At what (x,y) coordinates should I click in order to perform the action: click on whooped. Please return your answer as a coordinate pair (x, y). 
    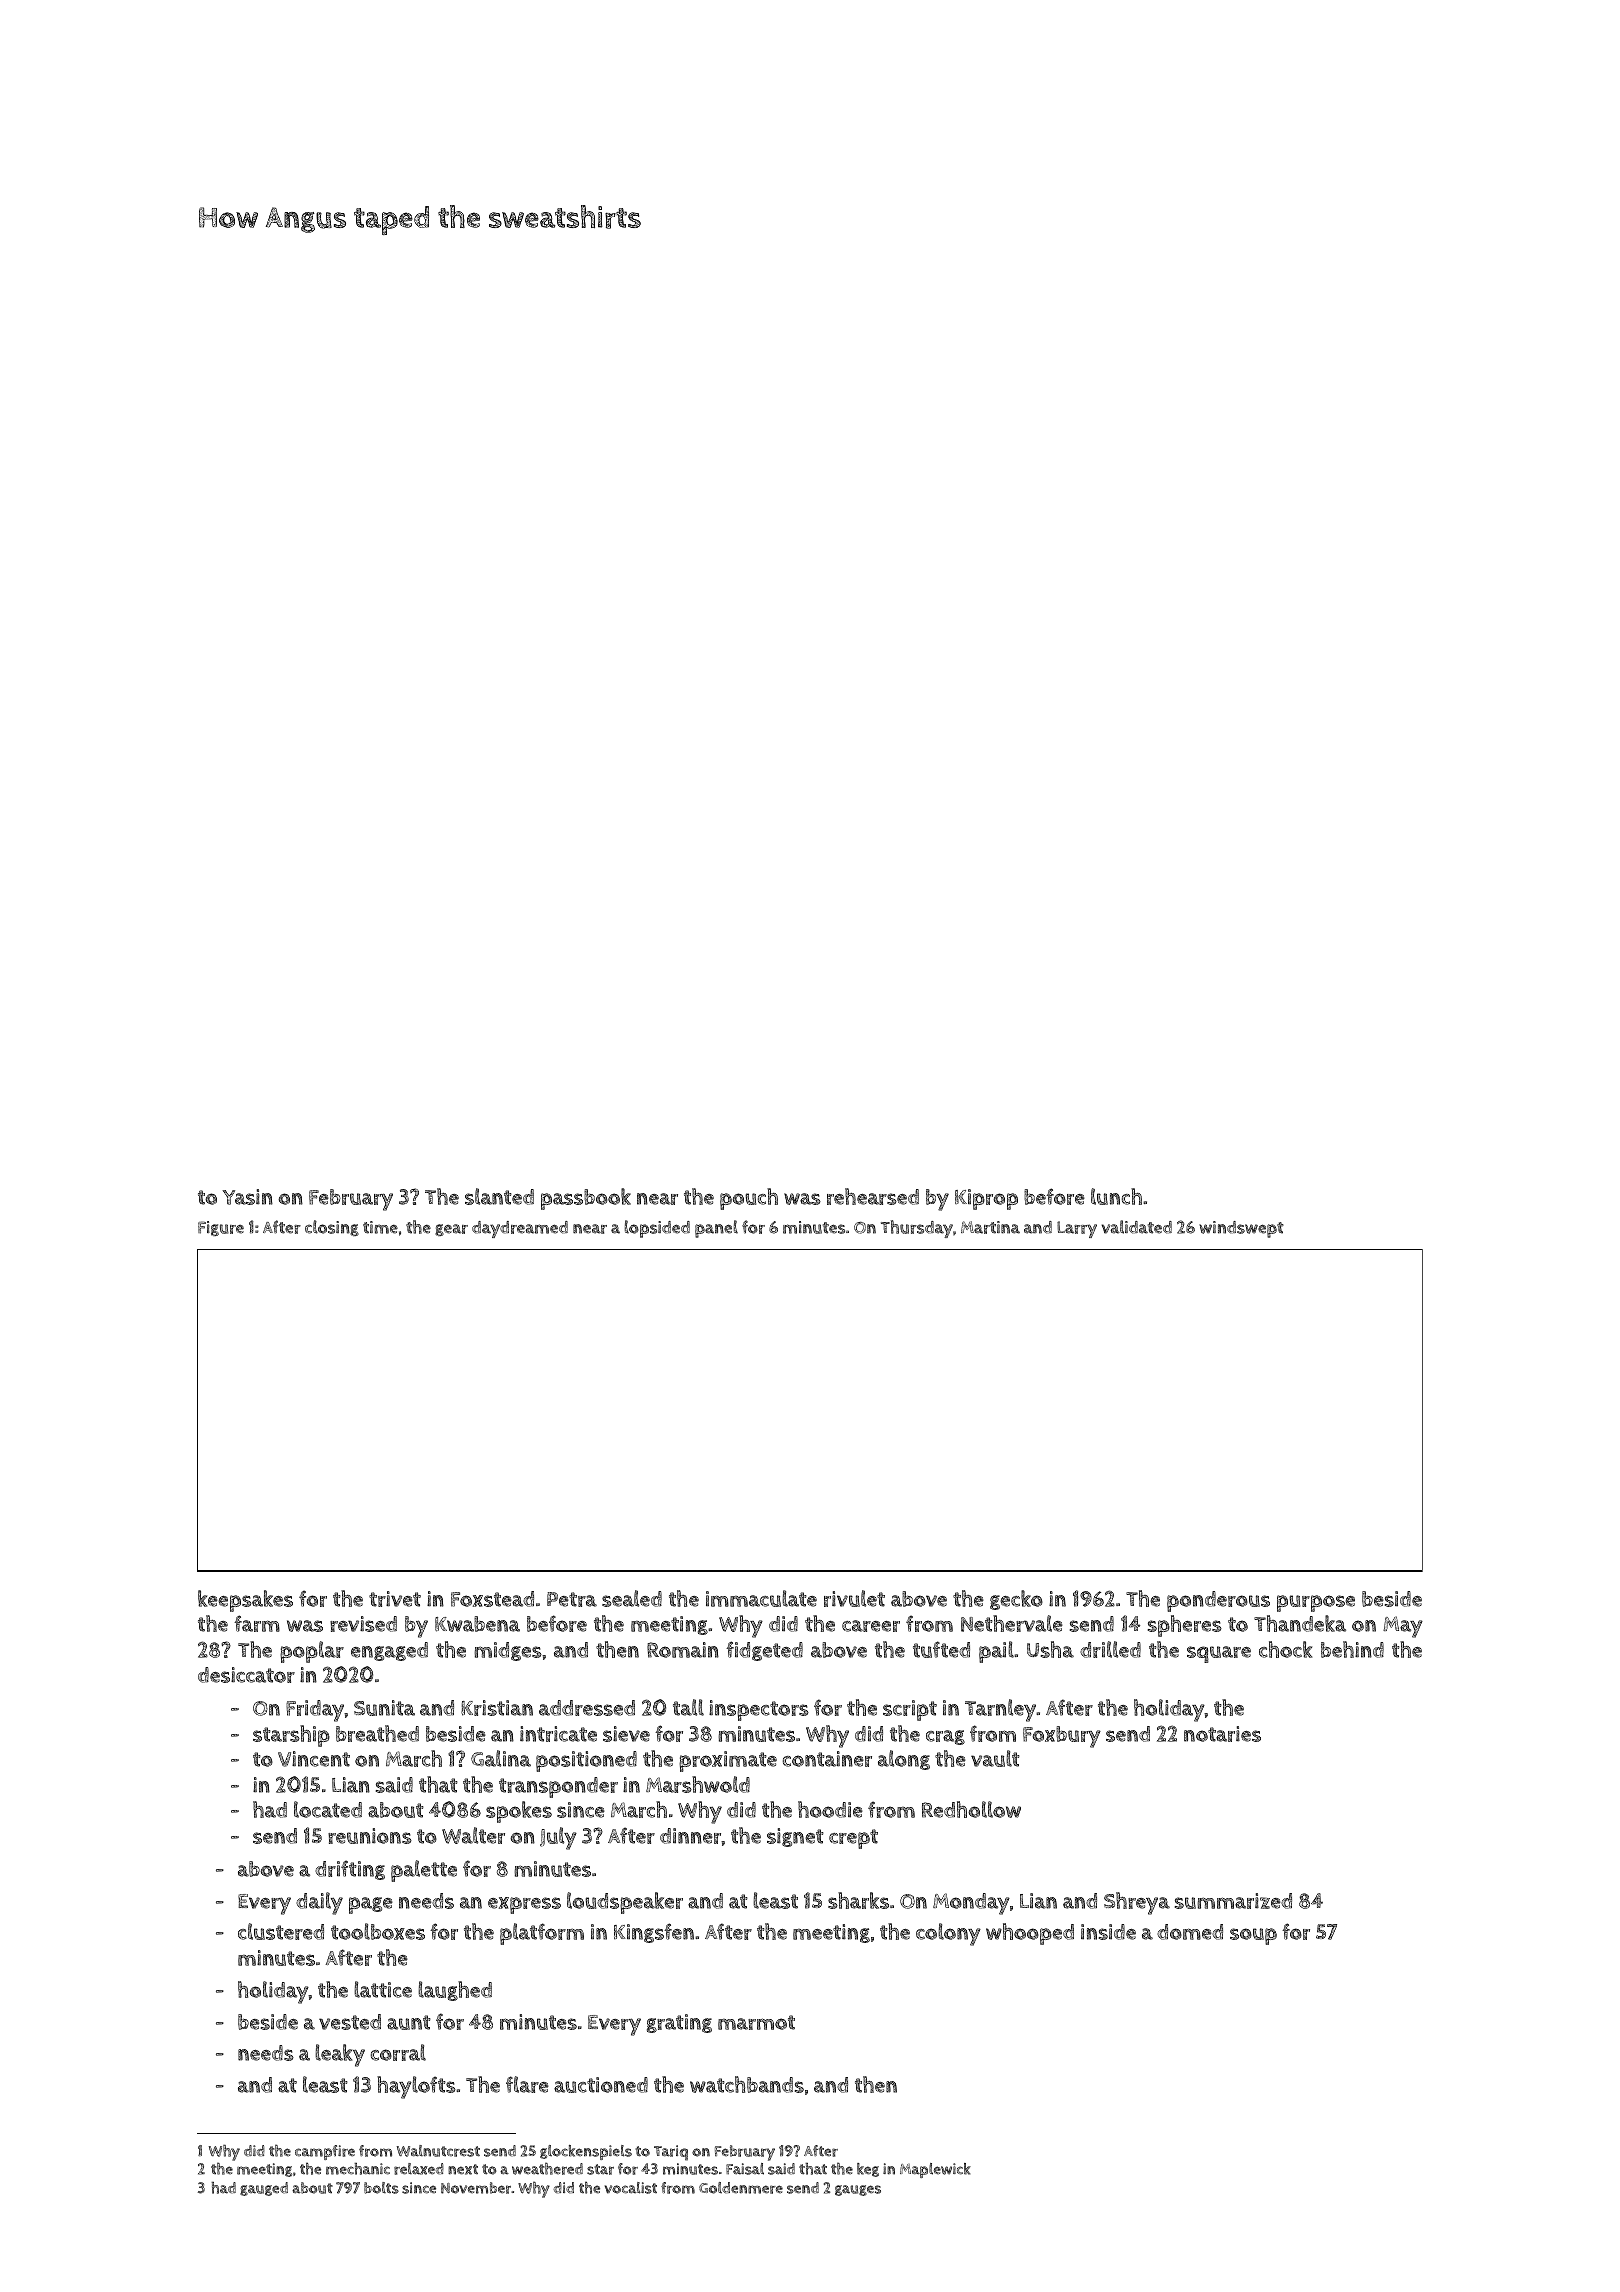
    Looking at the image, I should click on (1030, 1934).
